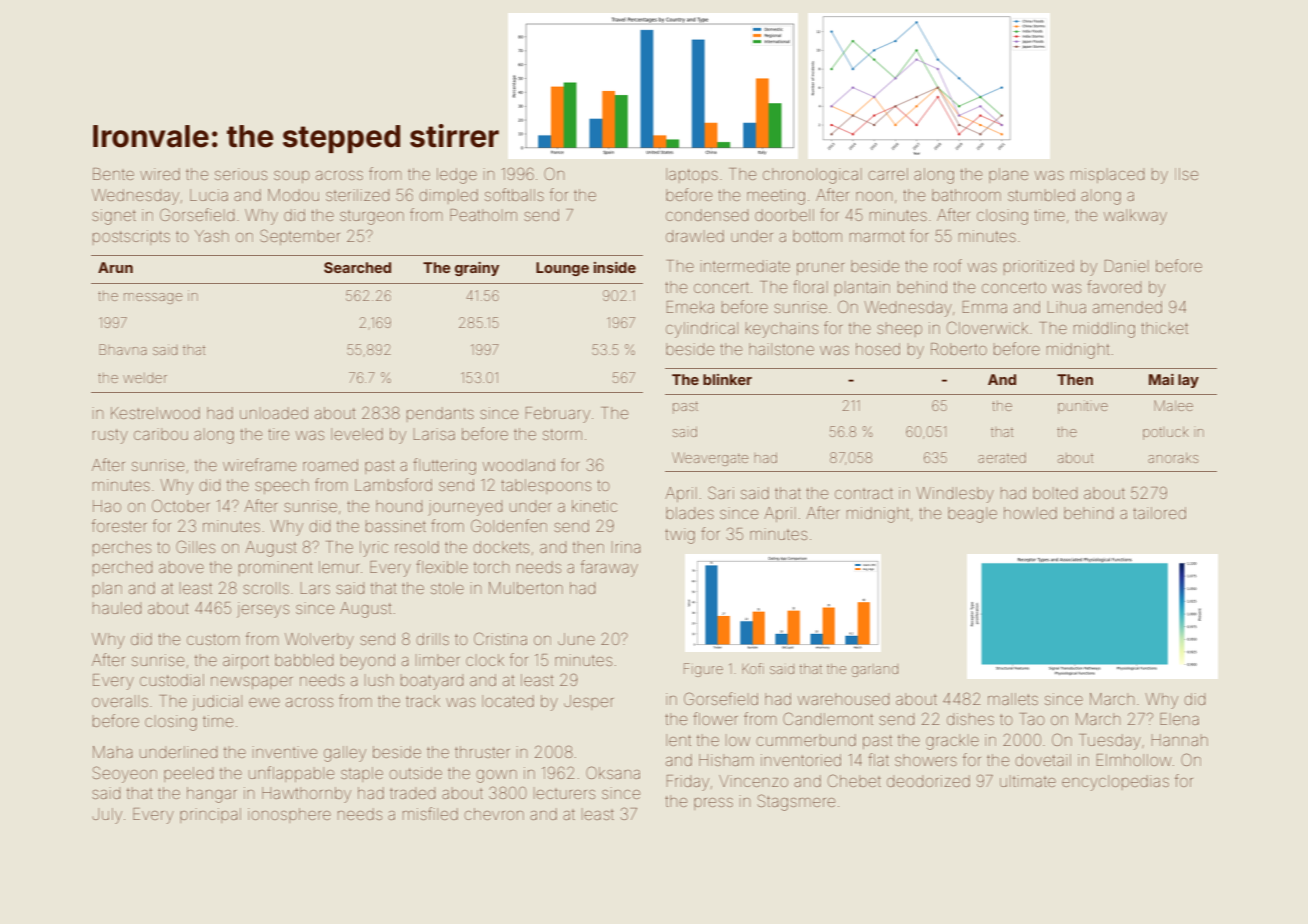 The width and height of the screenshot is (1308, 924). Describe the element at coordinates (589, 702) in the screenshot. I see `Jesper` at that location.
